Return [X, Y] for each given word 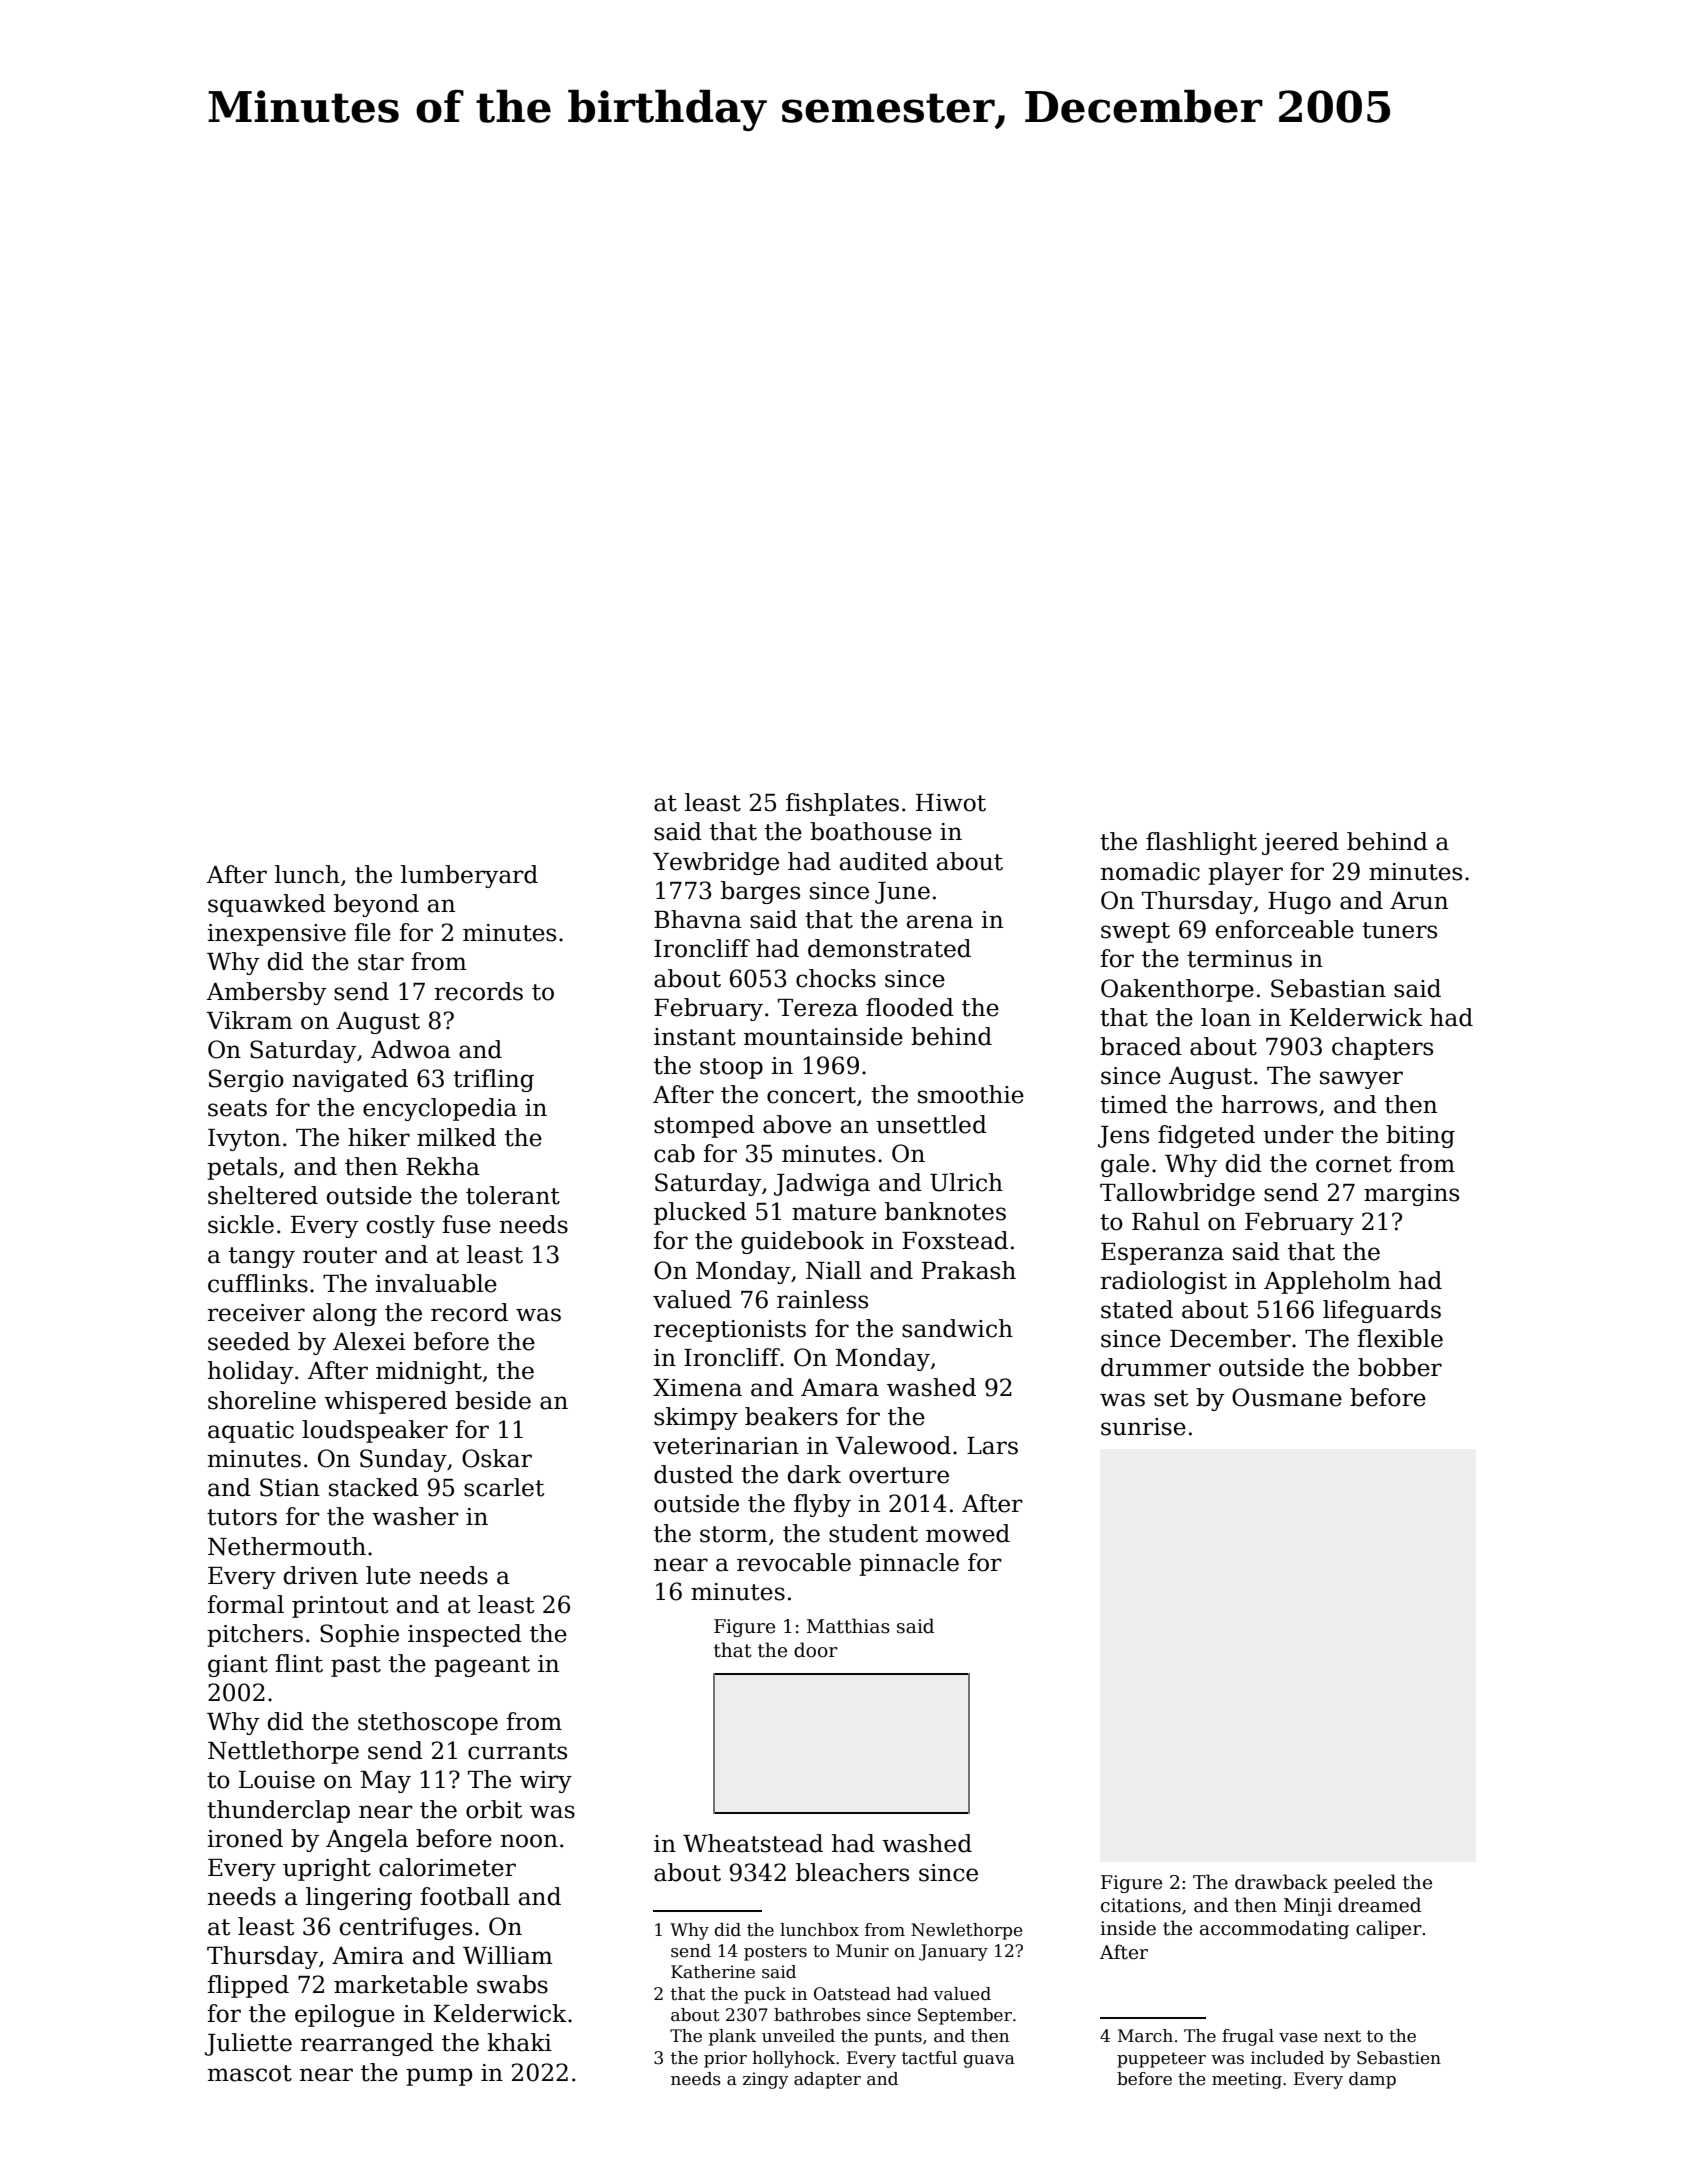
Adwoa [411, 1049]
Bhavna [698, 919]
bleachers [852, 1872]
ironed [245, 1838]
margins [1411, 1195]
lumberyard [469, 876]
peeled [1365, 1883]
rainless [822, 1299]
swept [1135, 932]
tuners [1399, 930]
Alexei [369, 1341]
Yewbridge [716, 863]
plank [732, 2037]
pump [439, 2077]
